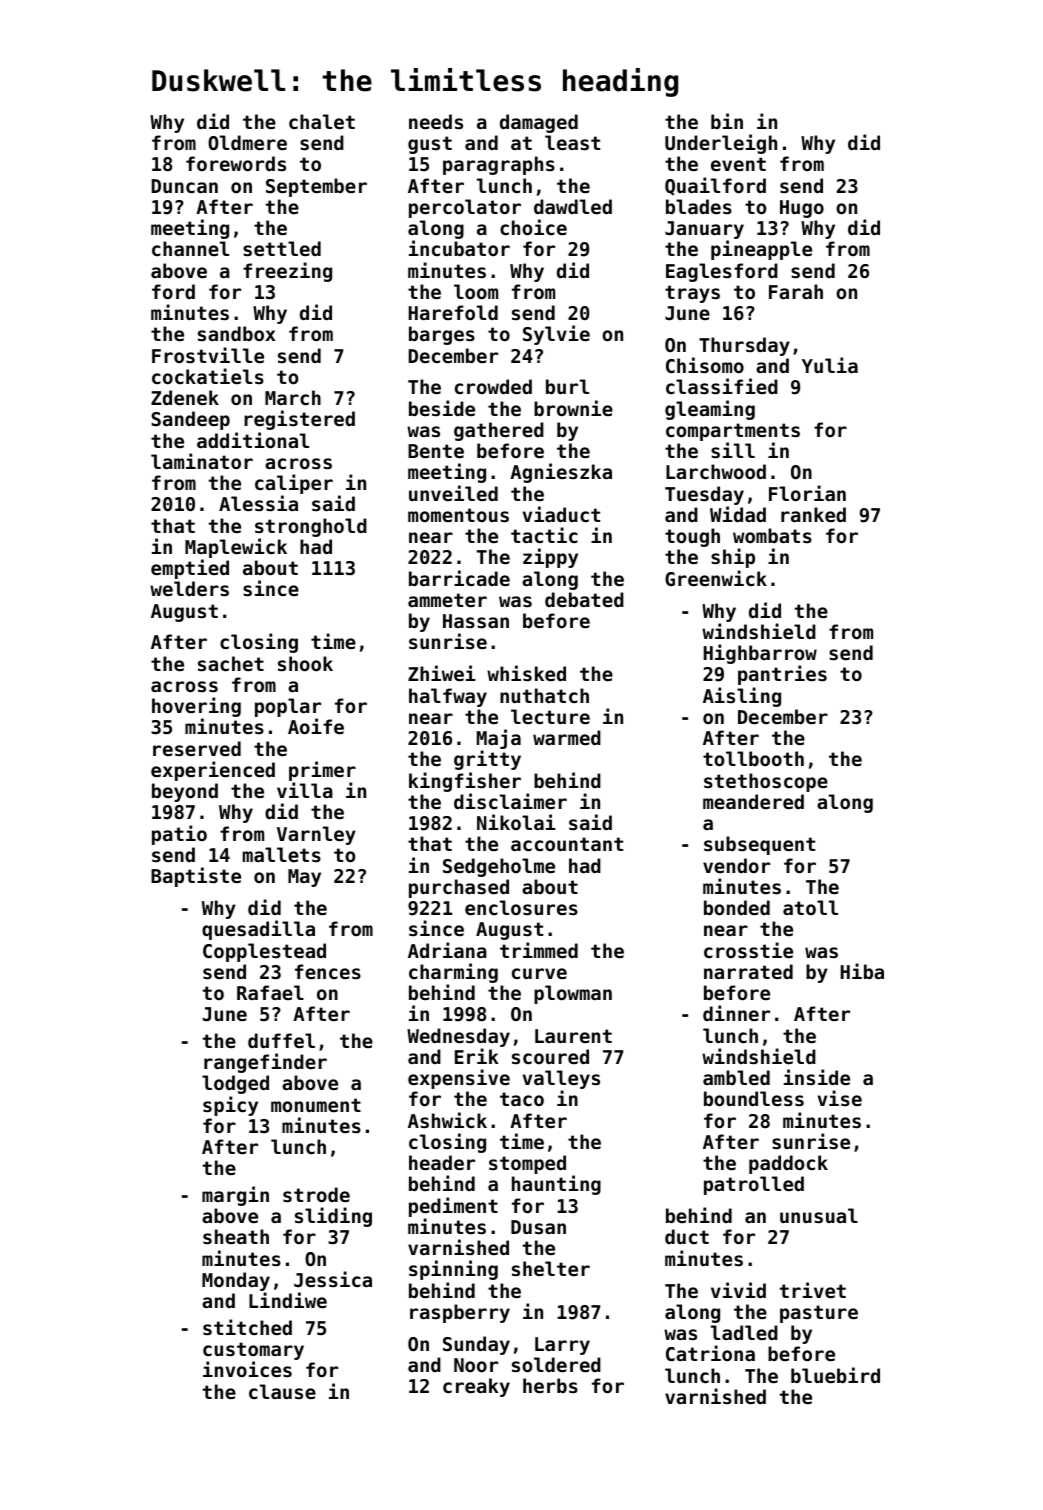 Image resolution: width=1043 pixels, height=1510 pixels. Describe the element at coordinates (247, 142) in the screenshot. I see `Oldmere` at that location.
